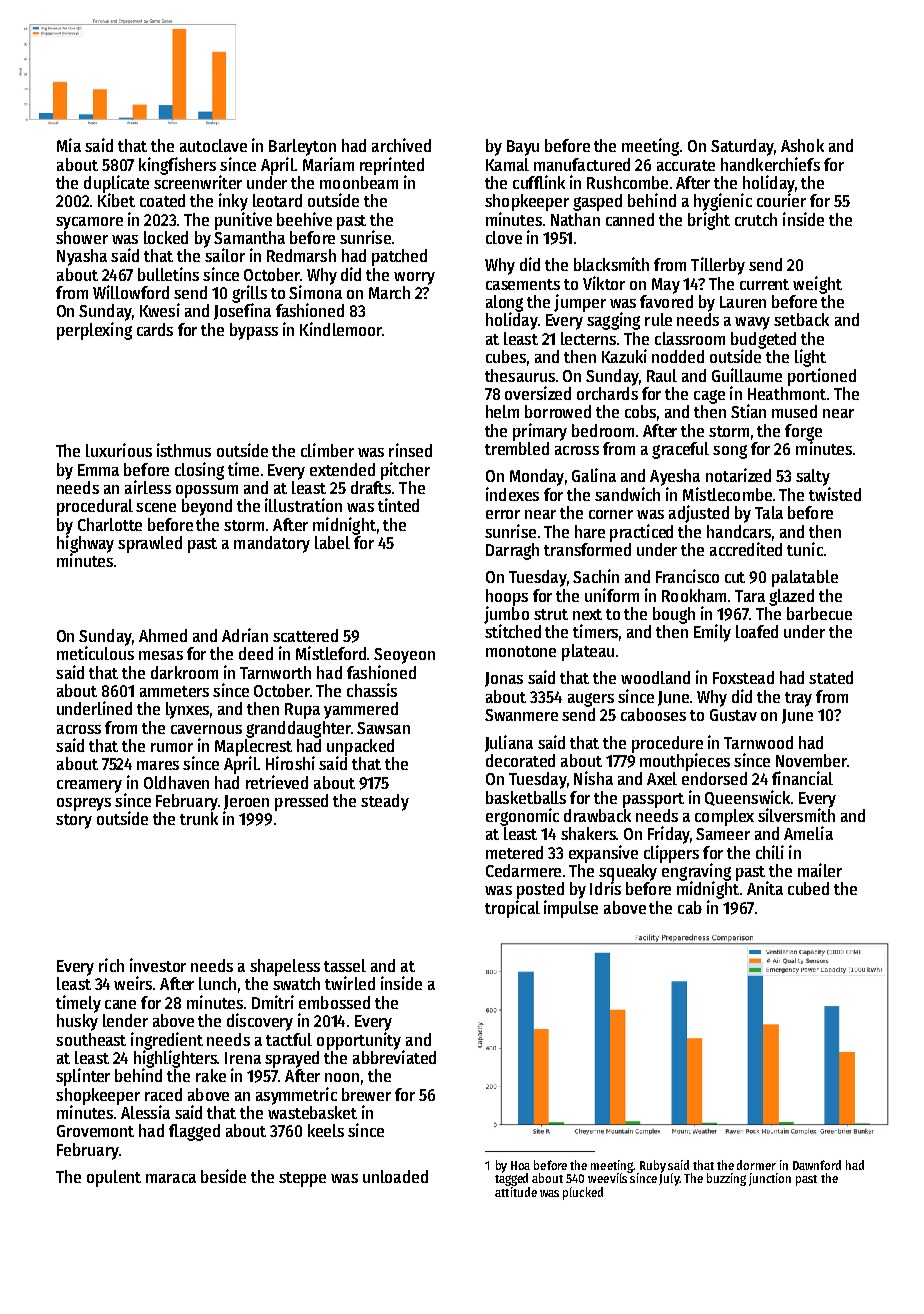 This screenshot has width=924, height=1314. Describe the element at coordinates (119, 450) in the screenshot. I see `luxurious` at that location.
